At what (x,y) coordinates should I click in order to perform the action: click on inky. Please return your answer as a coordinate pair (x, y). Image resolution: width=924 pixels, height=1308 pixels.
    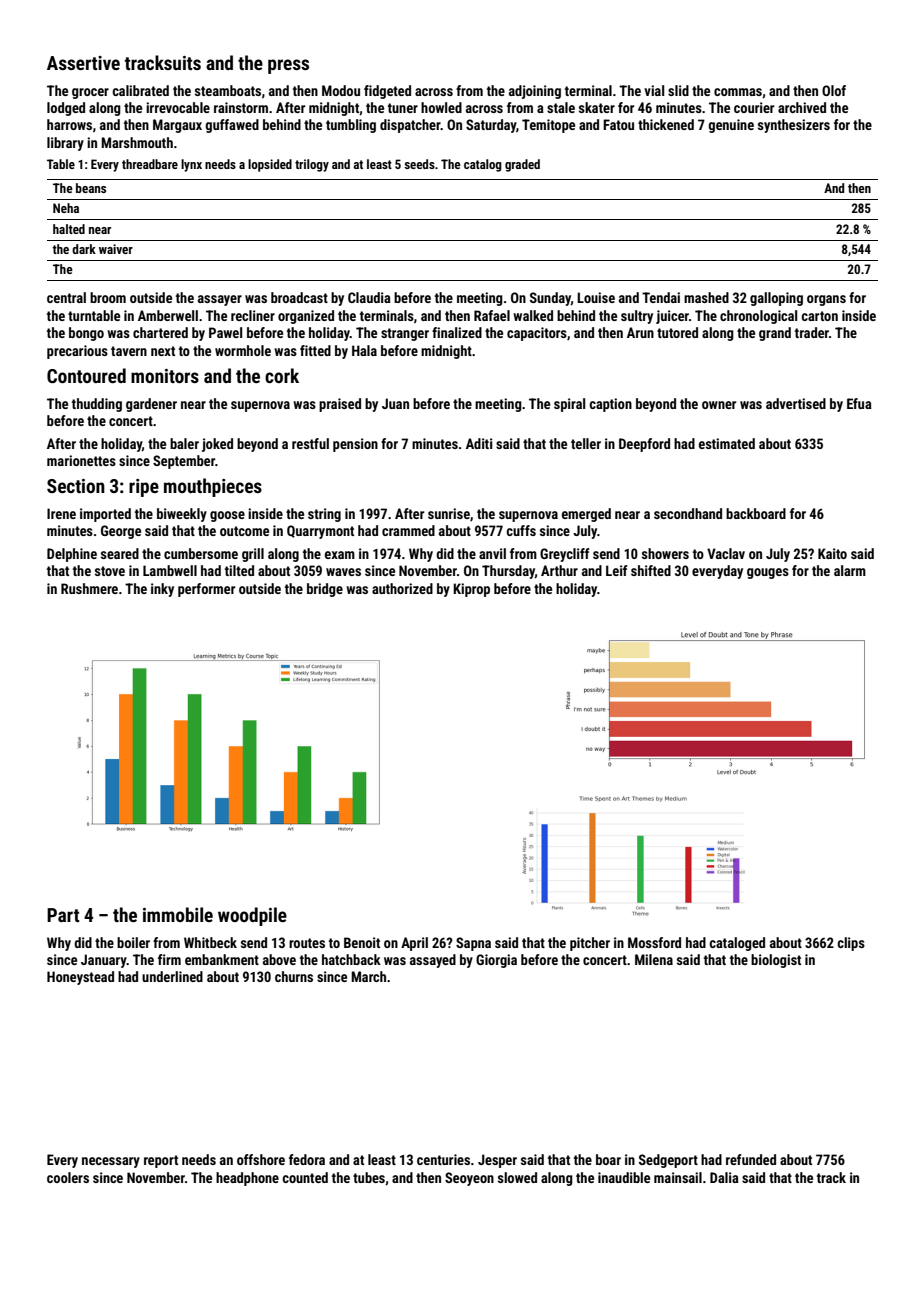
    Looking at the image, I should click on (162, 590).
